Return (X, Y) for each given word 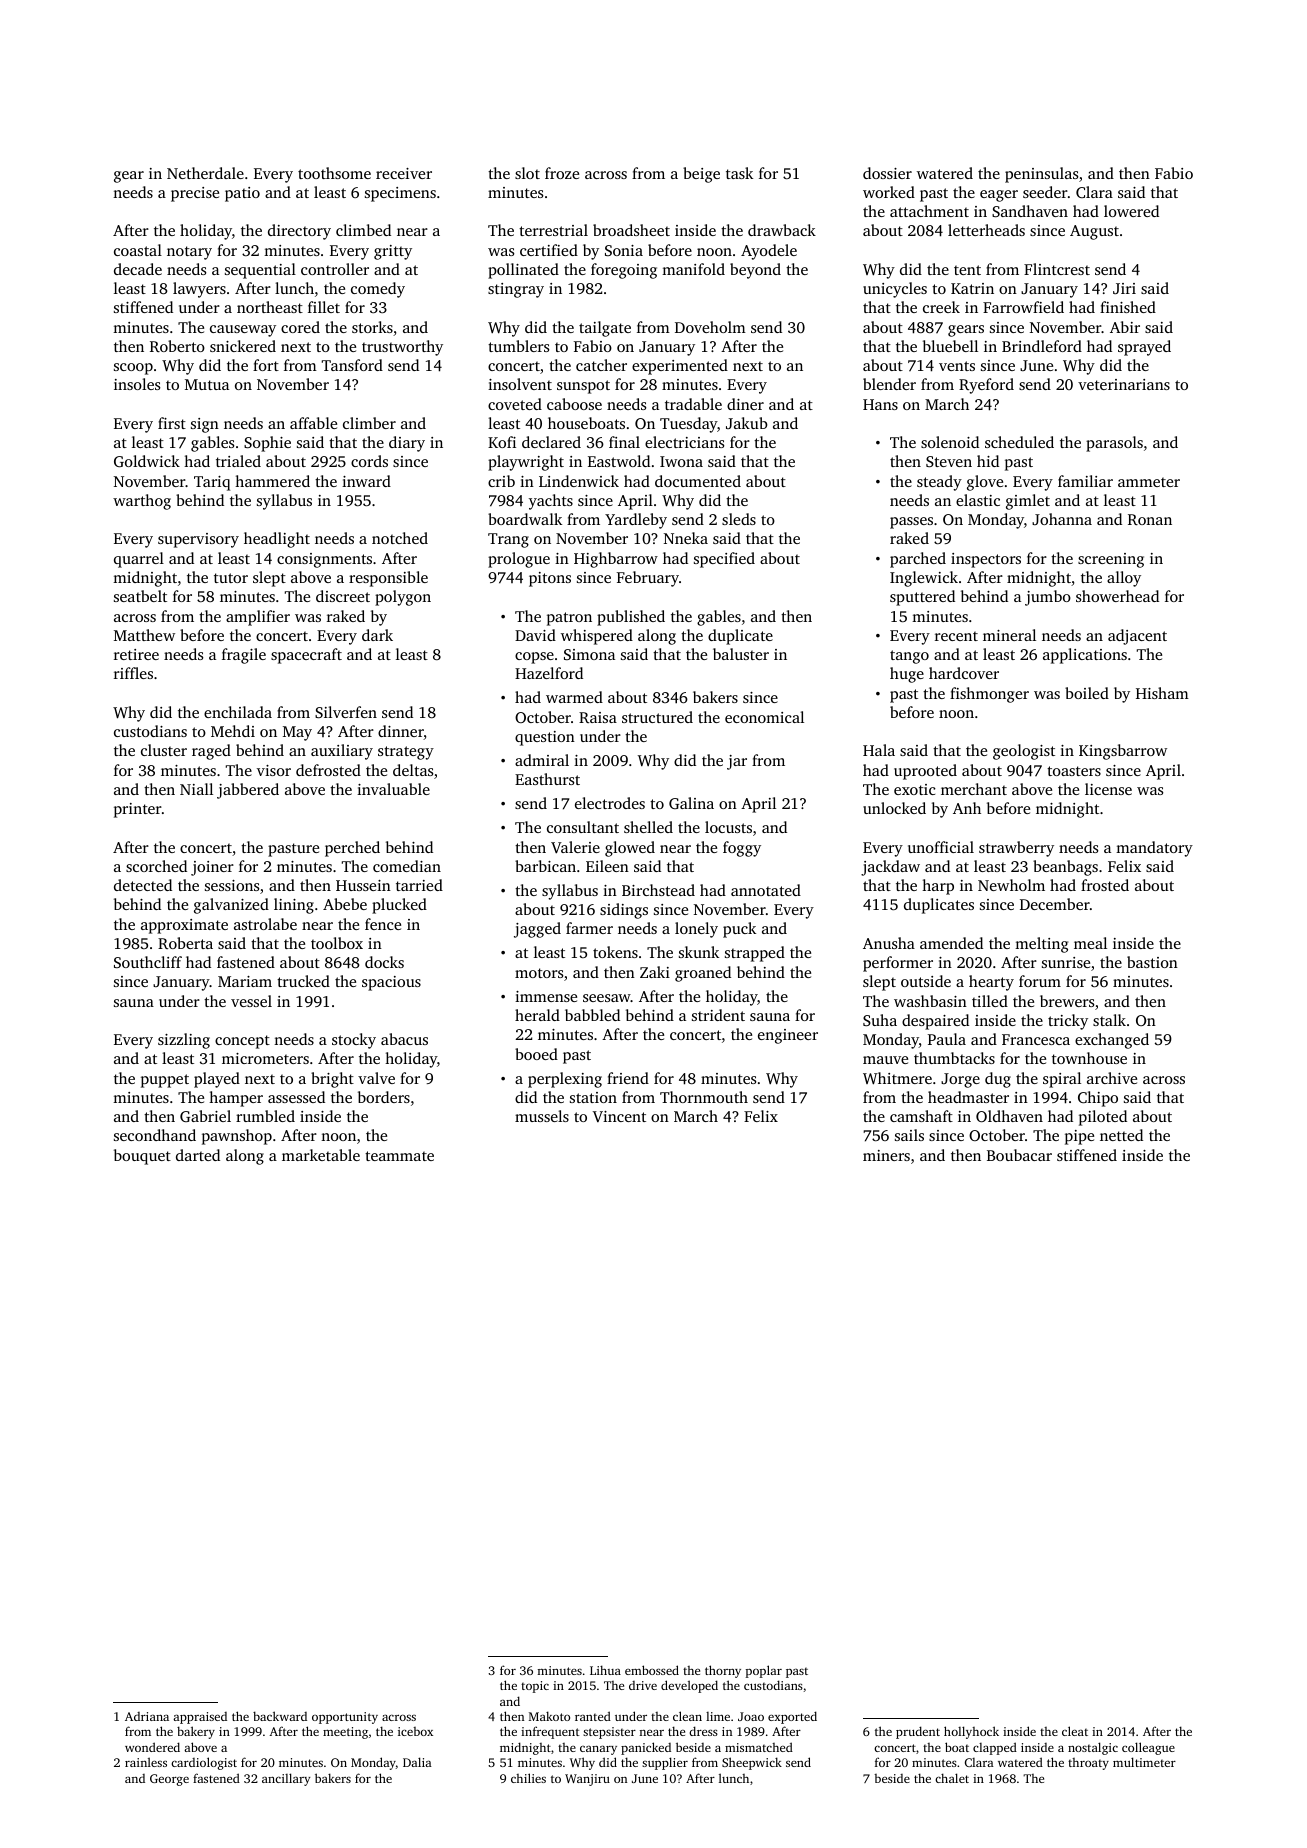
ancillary (286, 1779)
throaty (1088, 1764)
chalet (952, 1778)
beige (701, 175)
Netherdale (205, 173)
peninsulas (1041, 175)
